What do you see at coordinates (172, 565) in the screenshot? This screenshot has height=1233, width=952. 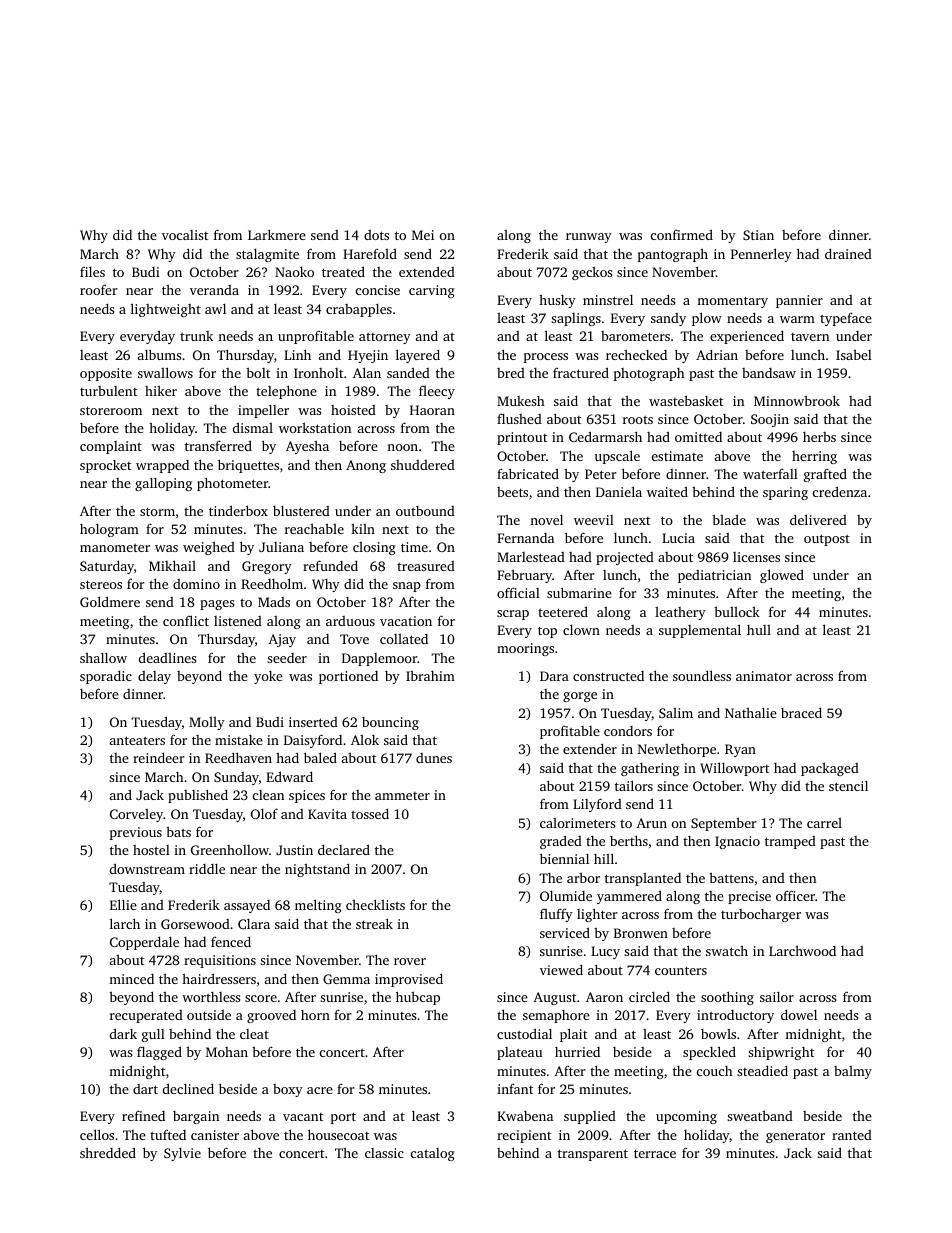 I see `Mikhail` at bounding box center [172, 565].
